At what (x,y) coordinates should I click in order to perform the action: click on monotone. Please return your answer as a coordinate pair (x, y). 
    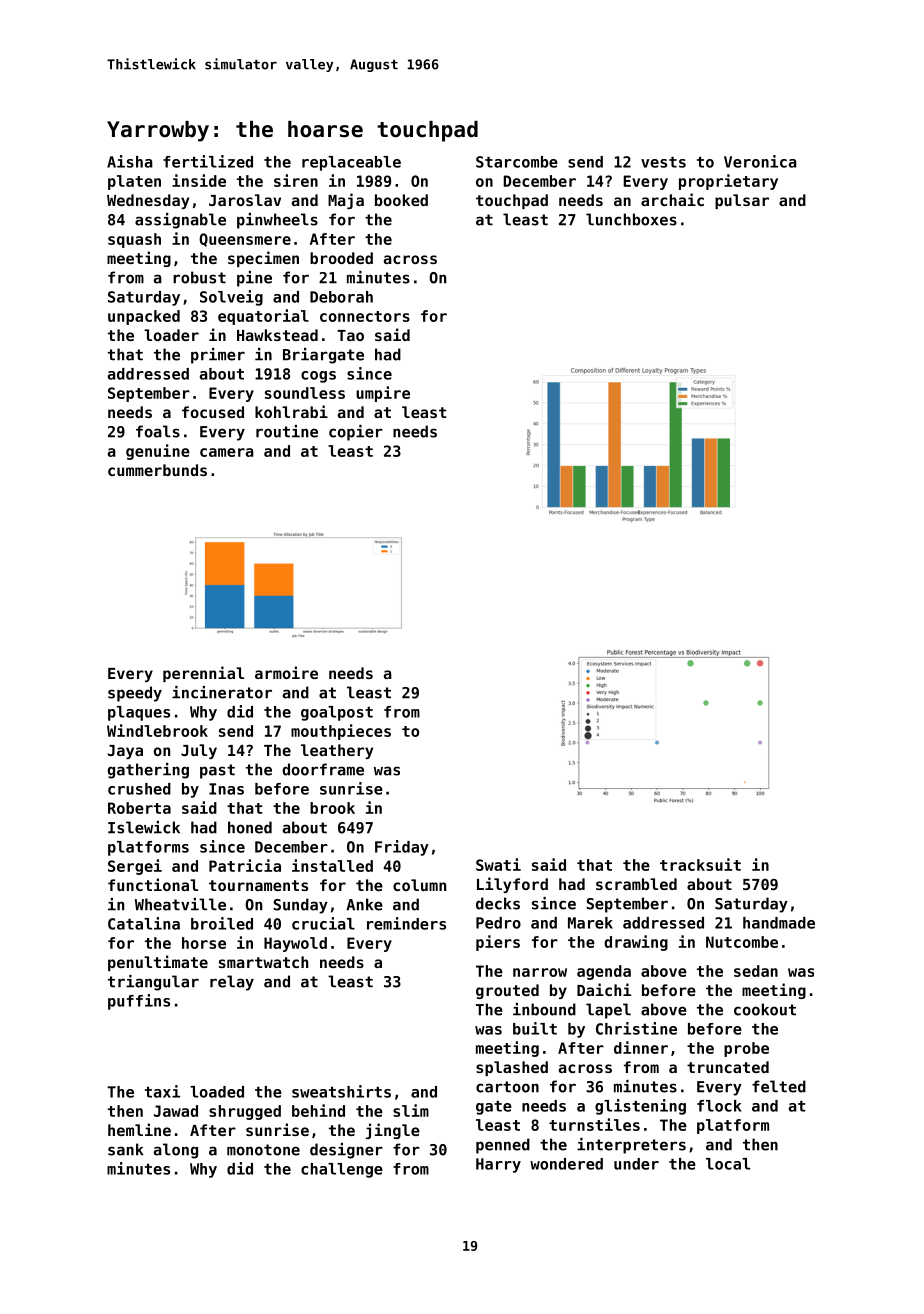
    Looking at the image, I should click on (263, 1150).
